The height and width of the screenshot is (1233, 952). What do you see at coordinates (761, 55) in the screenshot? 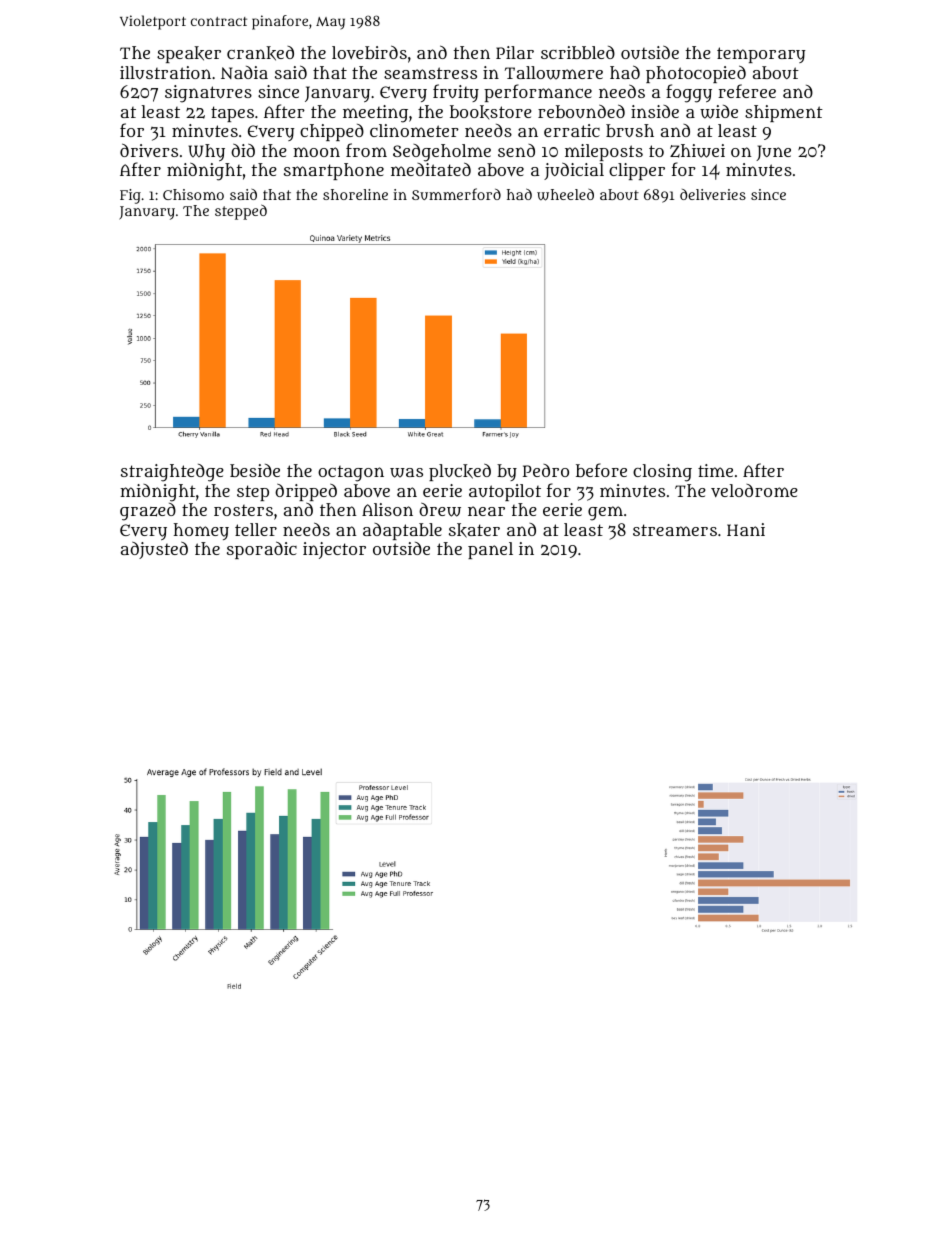
I see `temporary` at bounding box center [761, 55].
